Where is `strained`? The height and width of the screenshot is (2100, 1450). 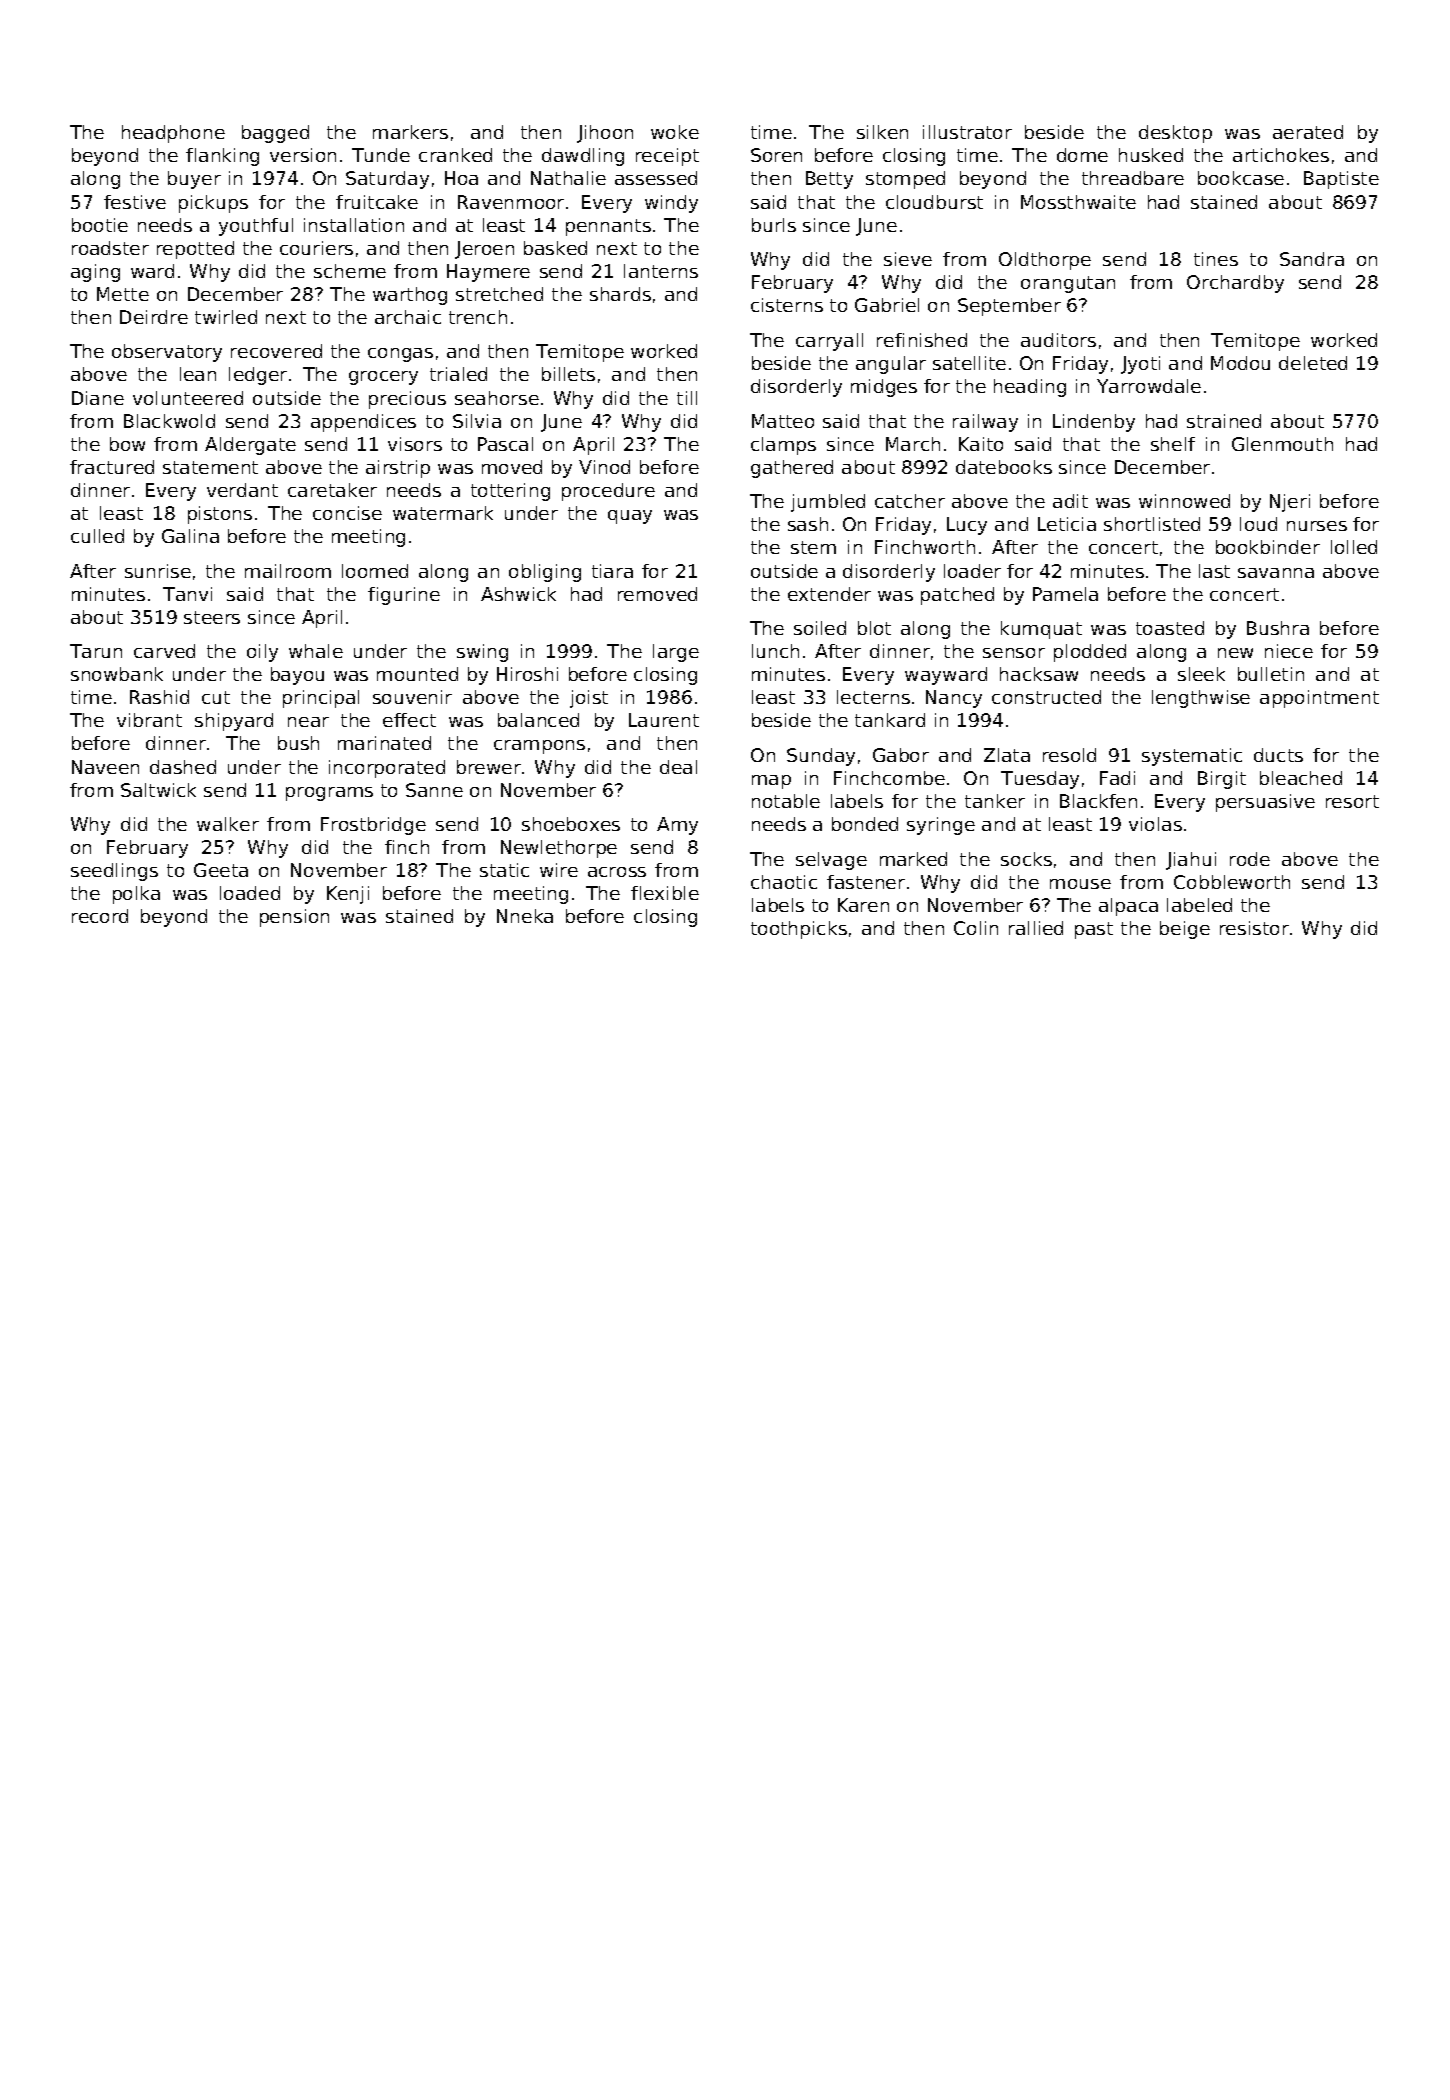
strained is located at coordinates (1224, 421).
